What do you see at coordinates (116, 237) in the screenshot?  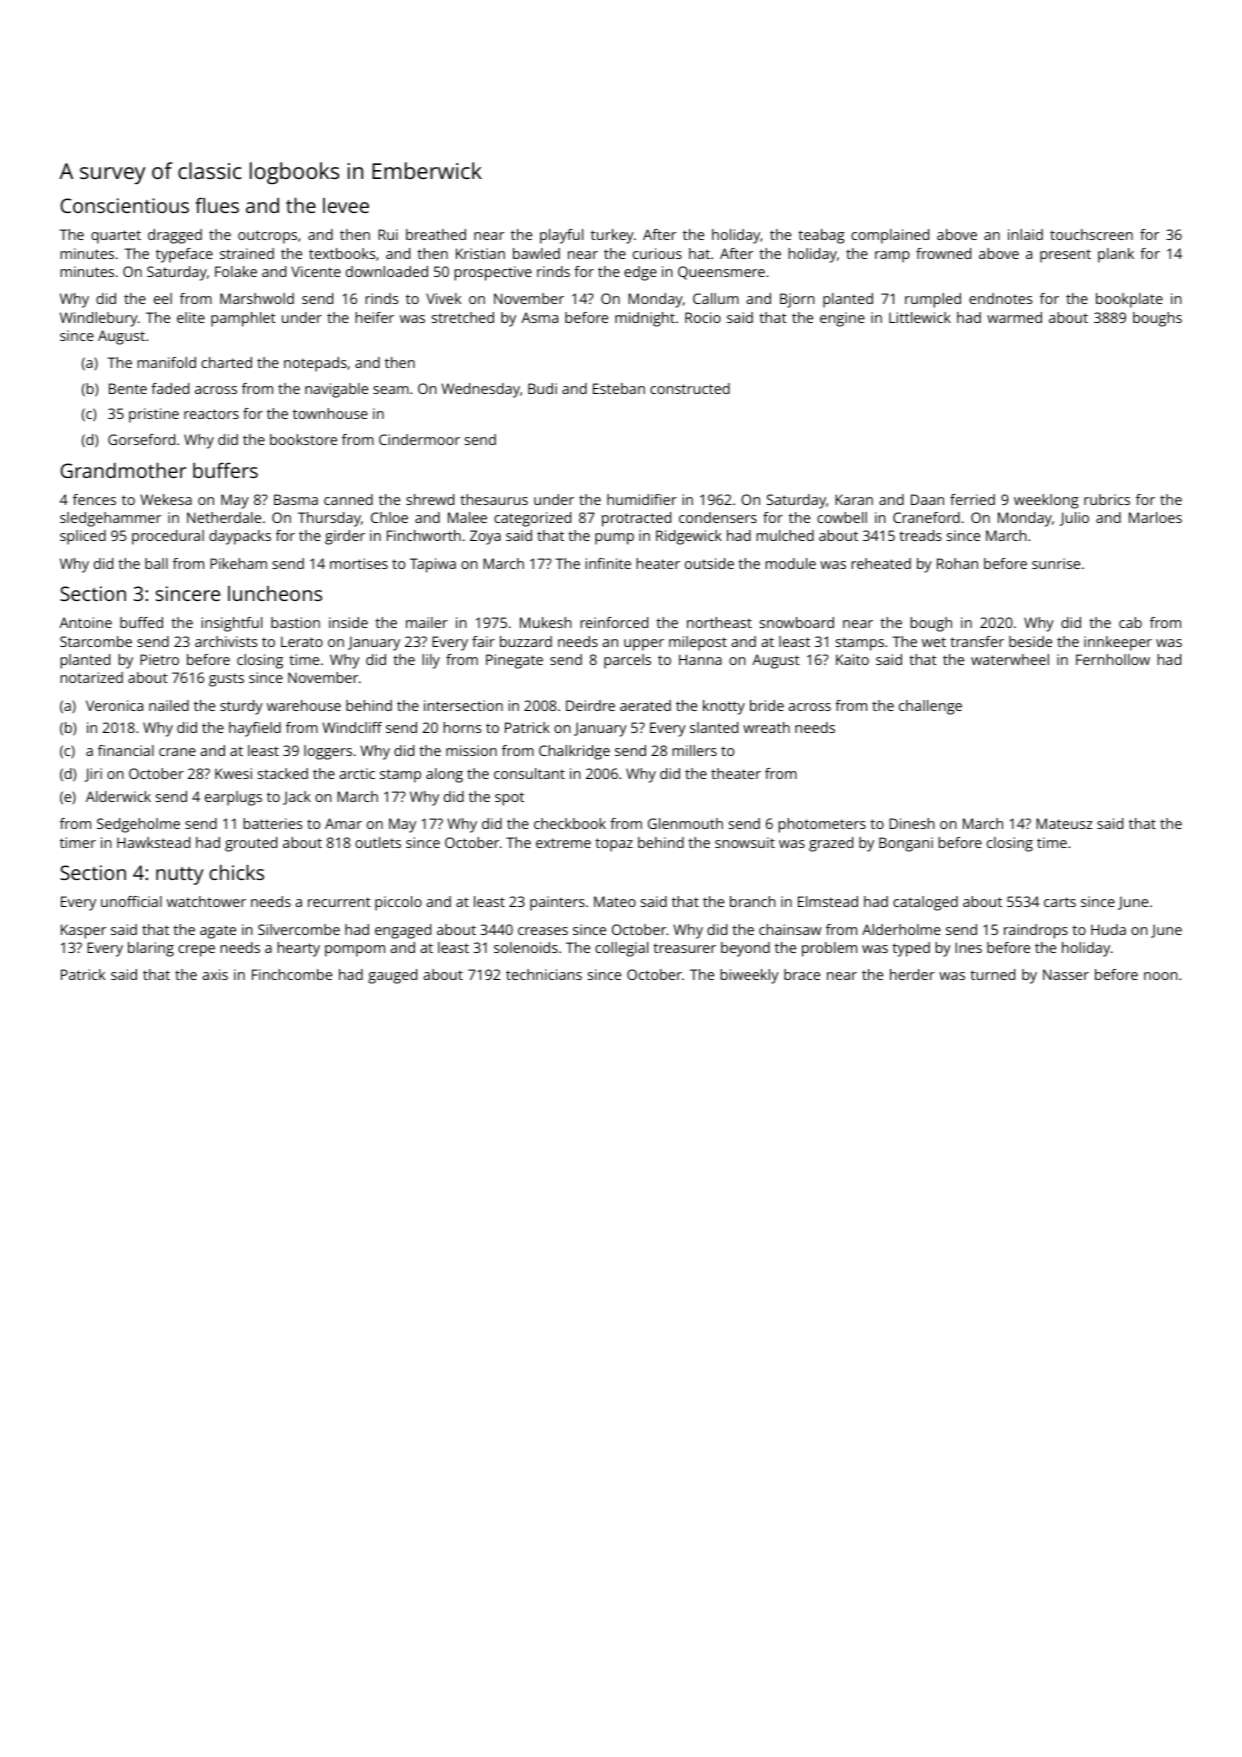 I see `quartet` at bounding box center [116, 237].
